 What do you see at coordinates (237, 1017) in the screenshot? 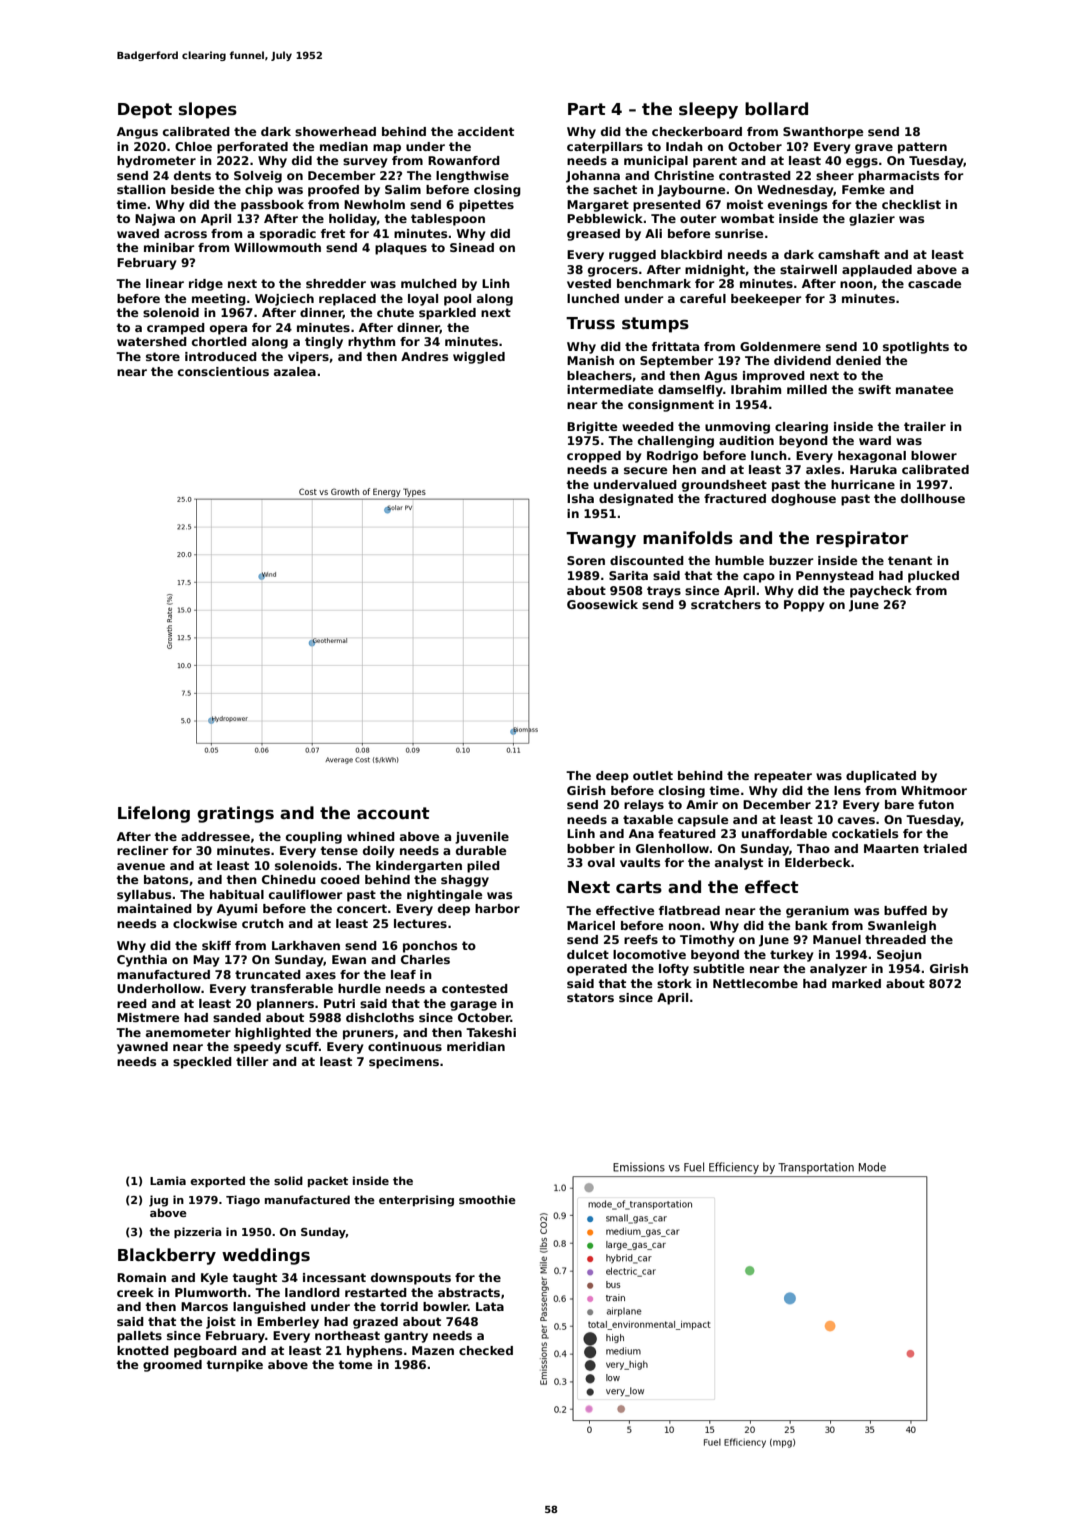
I see `sanded` at bounding box center [237, 1017].
